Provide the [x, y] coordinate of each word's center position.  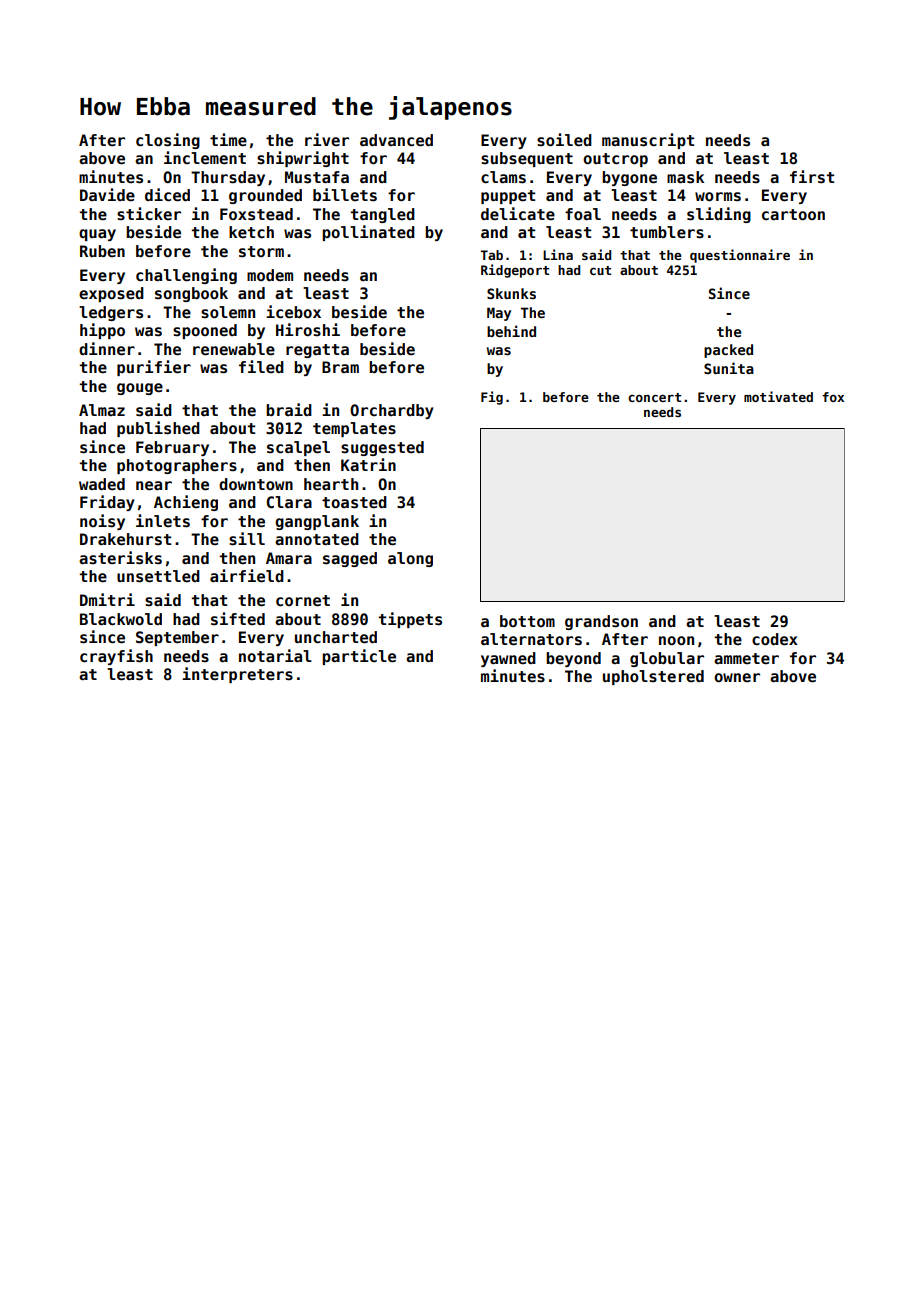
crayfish [116, 657]
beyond [573, 659]
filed [261, 367]
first [812, 177]
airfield [247, 576]
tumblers [667, 232]
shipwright [303, 159]
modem [270, 275]
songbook [191, 294]
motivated [778, 396]
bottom [527, 621]
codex [775, 639]
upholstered [653, 677]
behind [511, 331]
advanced [396, 140]
